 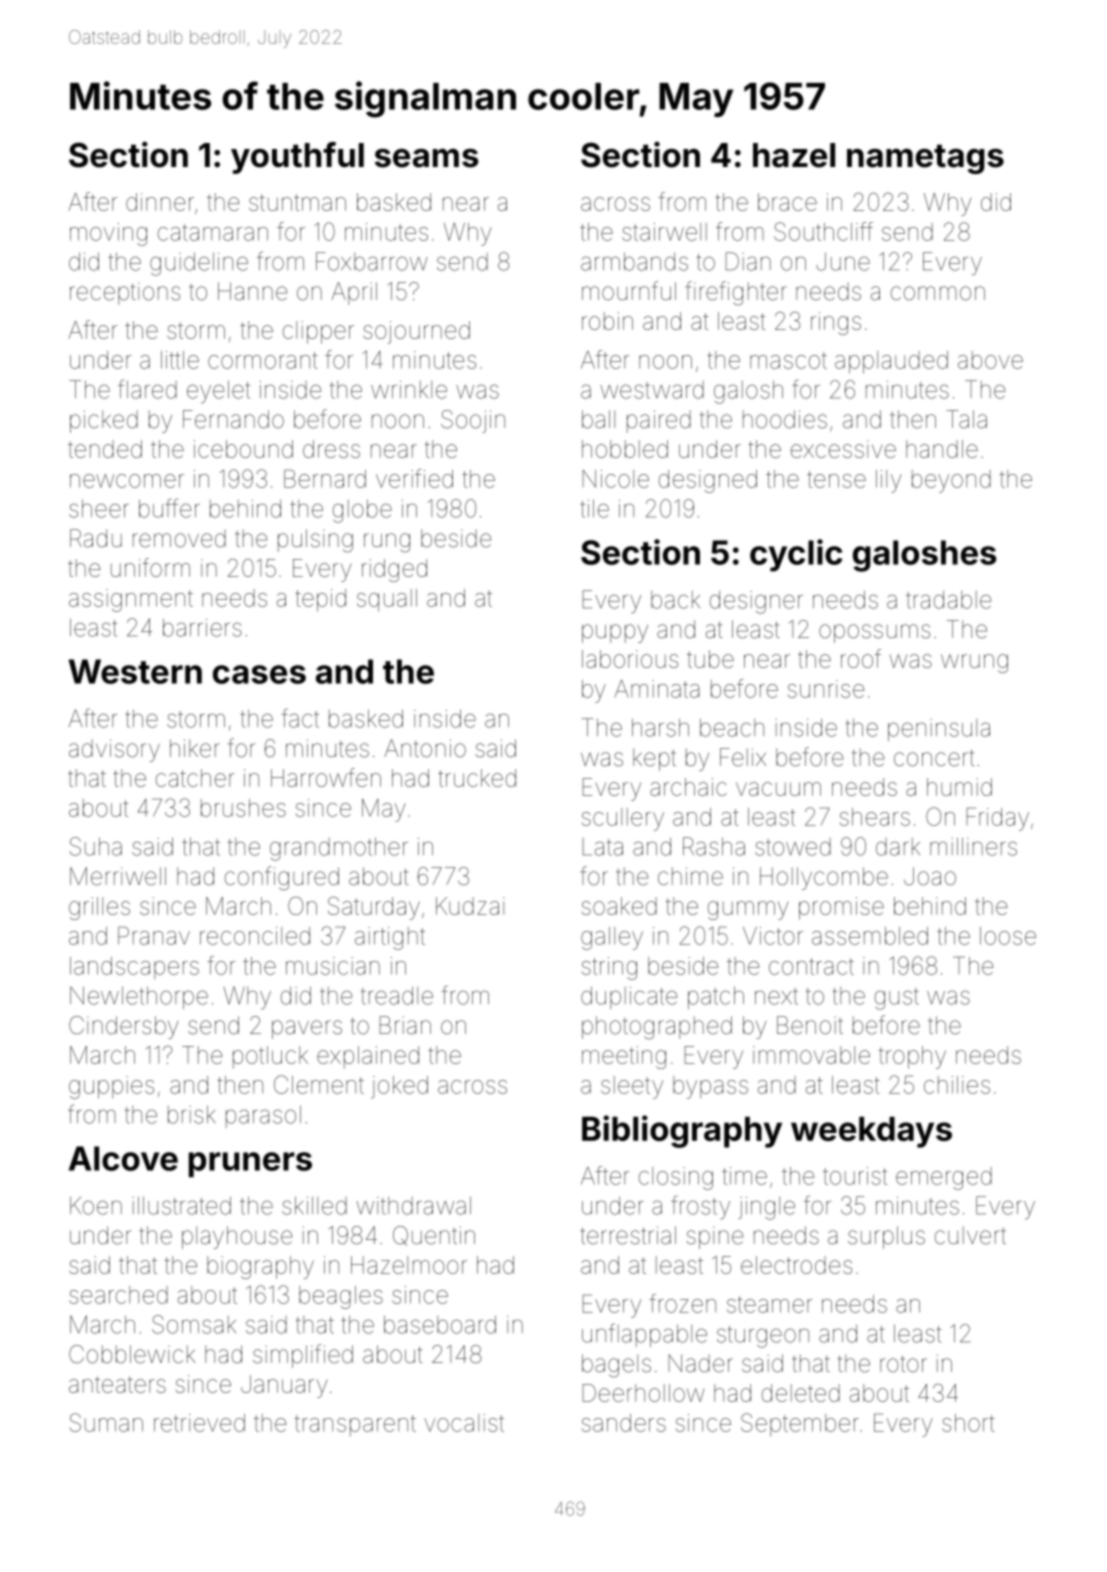 I want to click on September, so click(x=800, y=1424).
